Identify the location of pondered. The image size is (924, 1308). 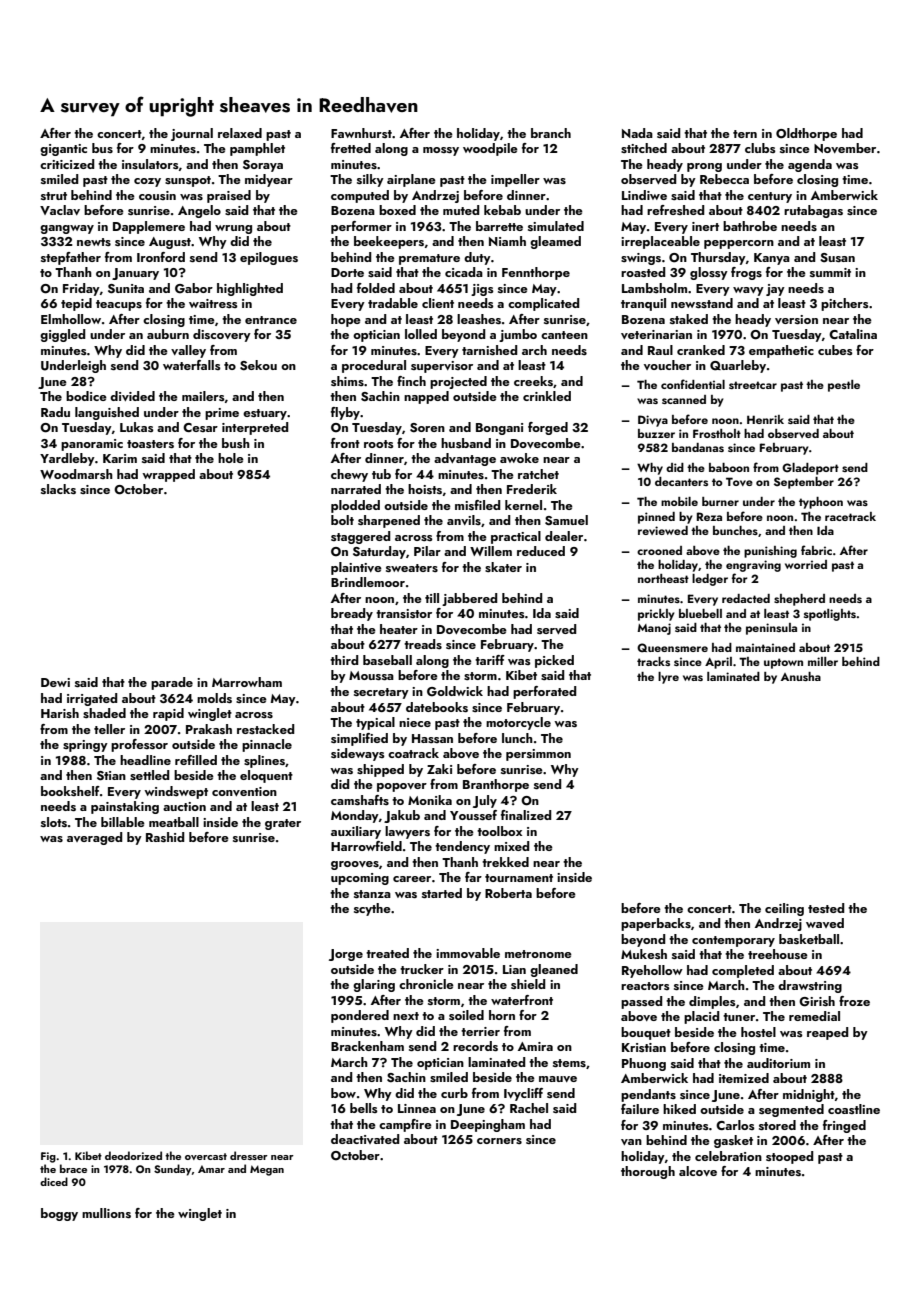
(360, 1016).
